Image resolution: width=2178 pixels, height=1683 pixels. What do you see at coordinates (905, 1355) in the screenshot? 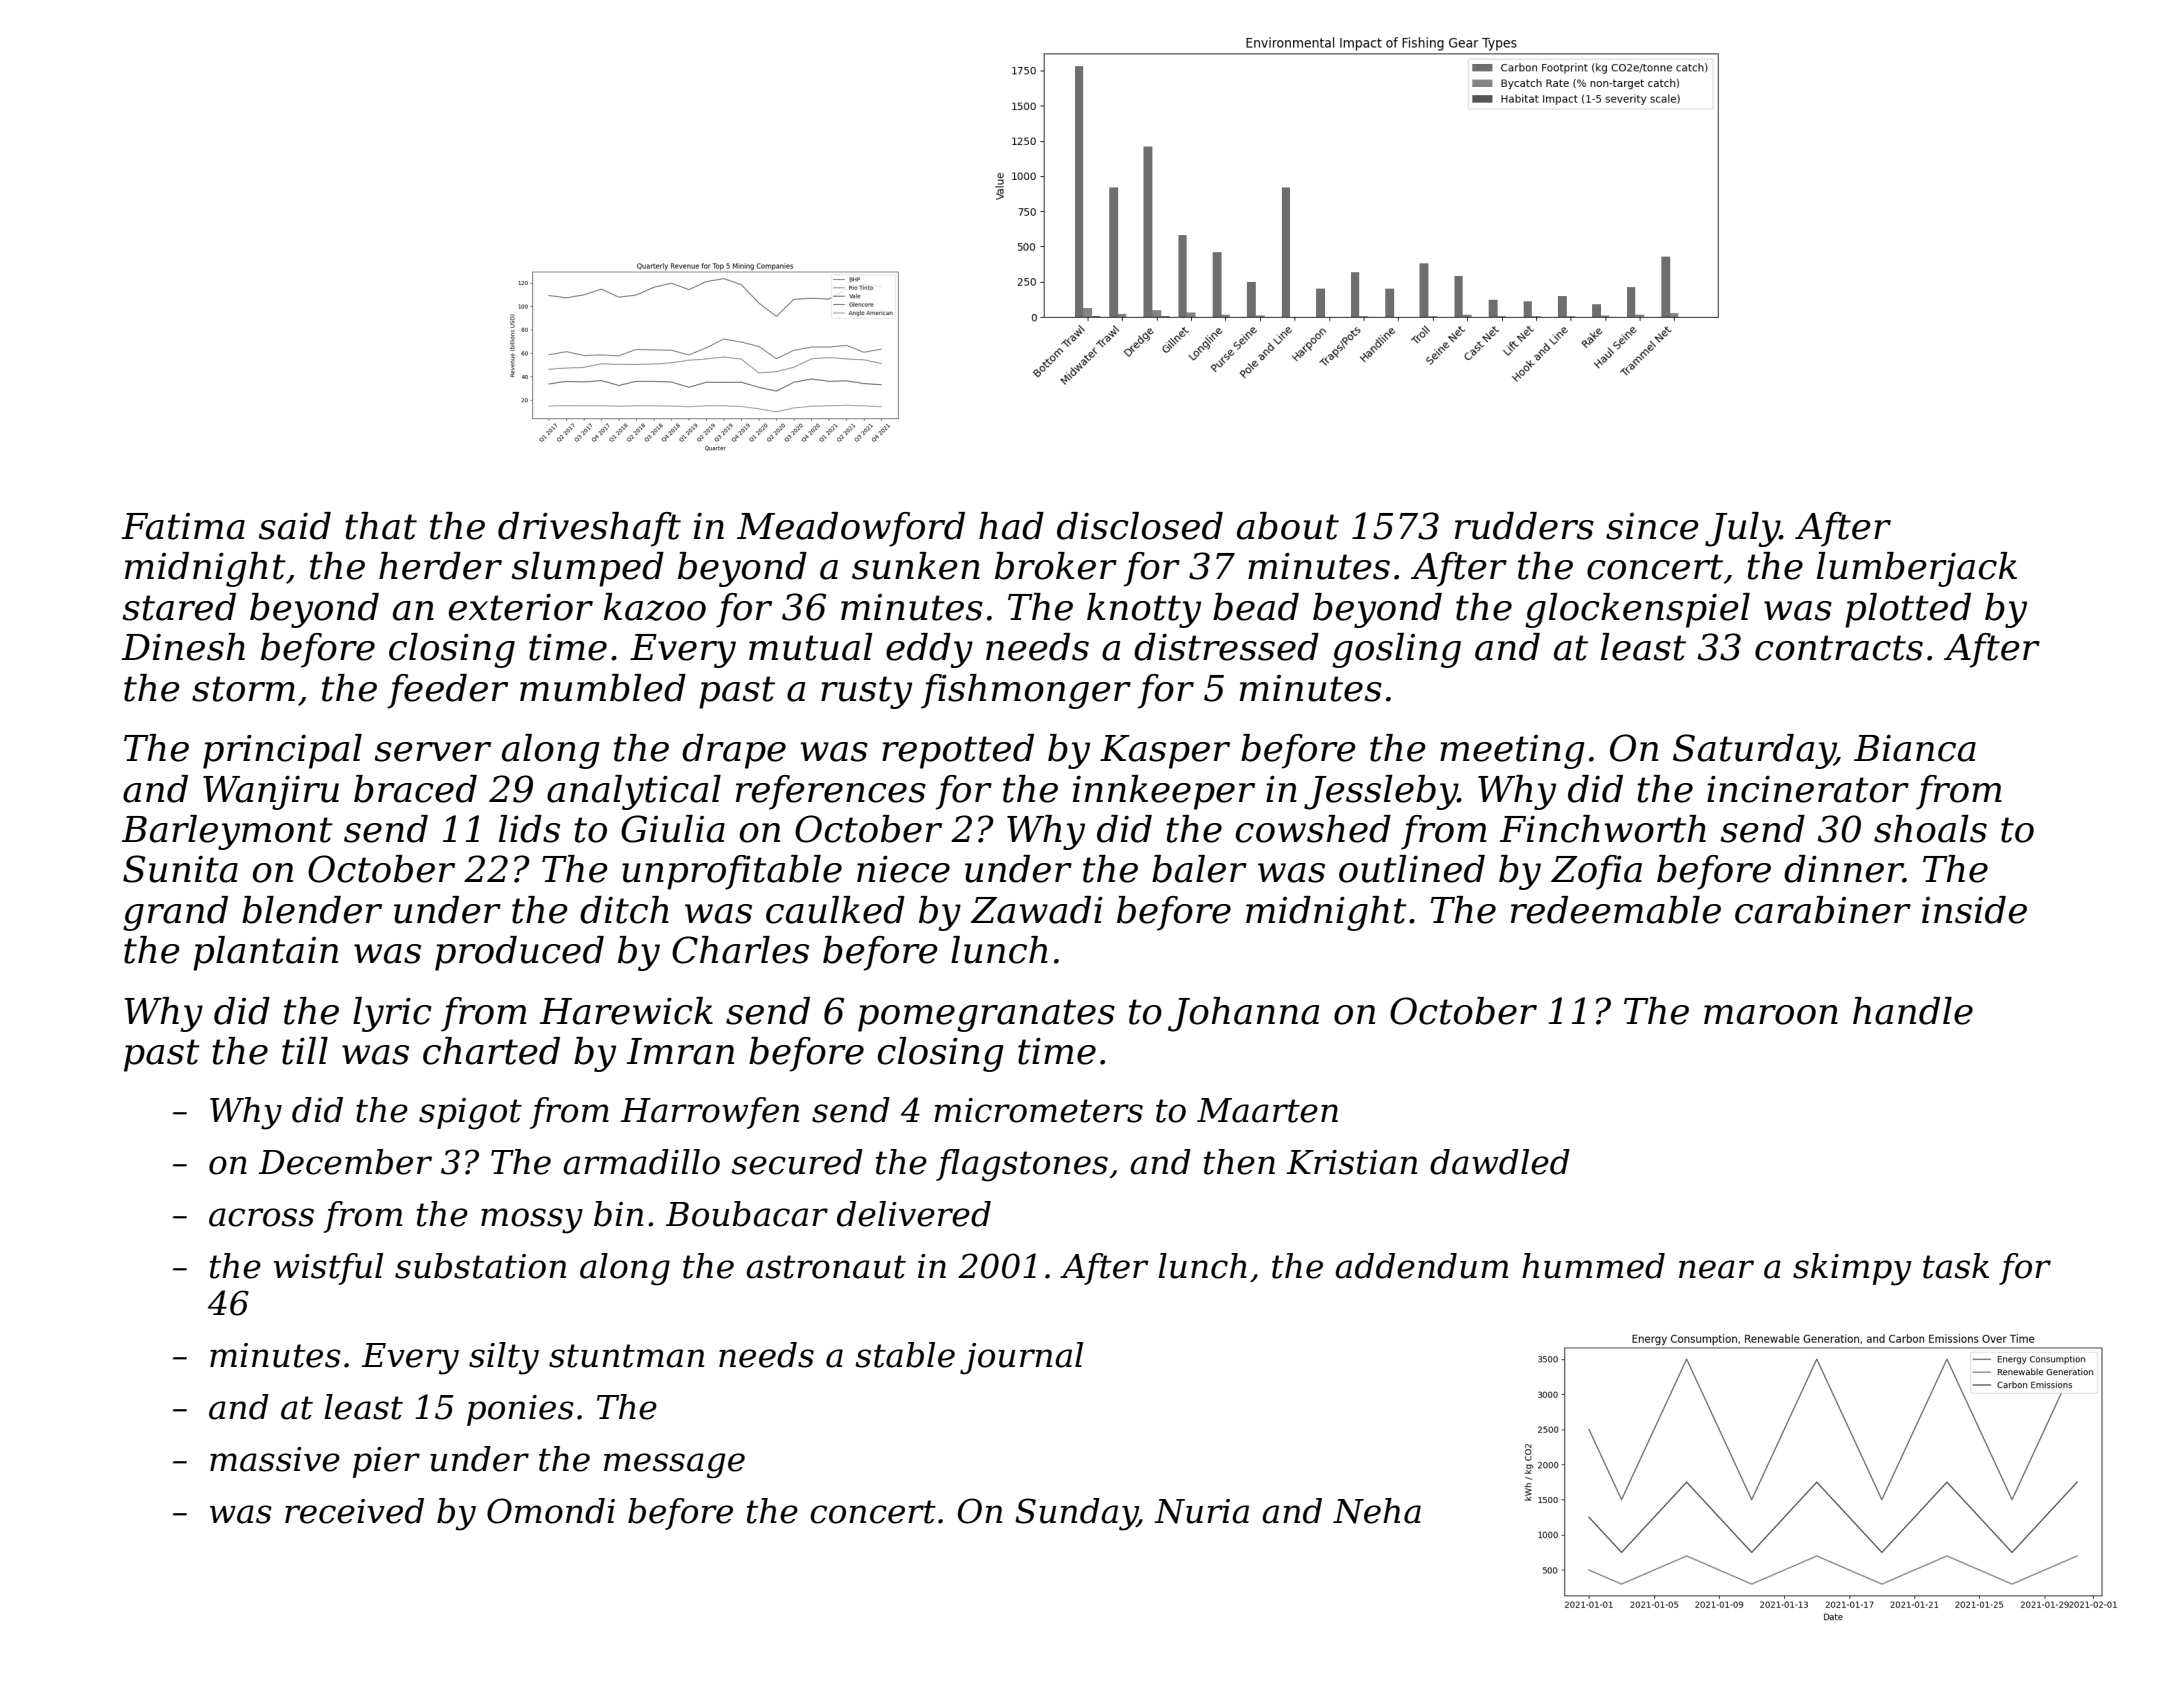
I see `stable` at bounding box center [905, 1355].
